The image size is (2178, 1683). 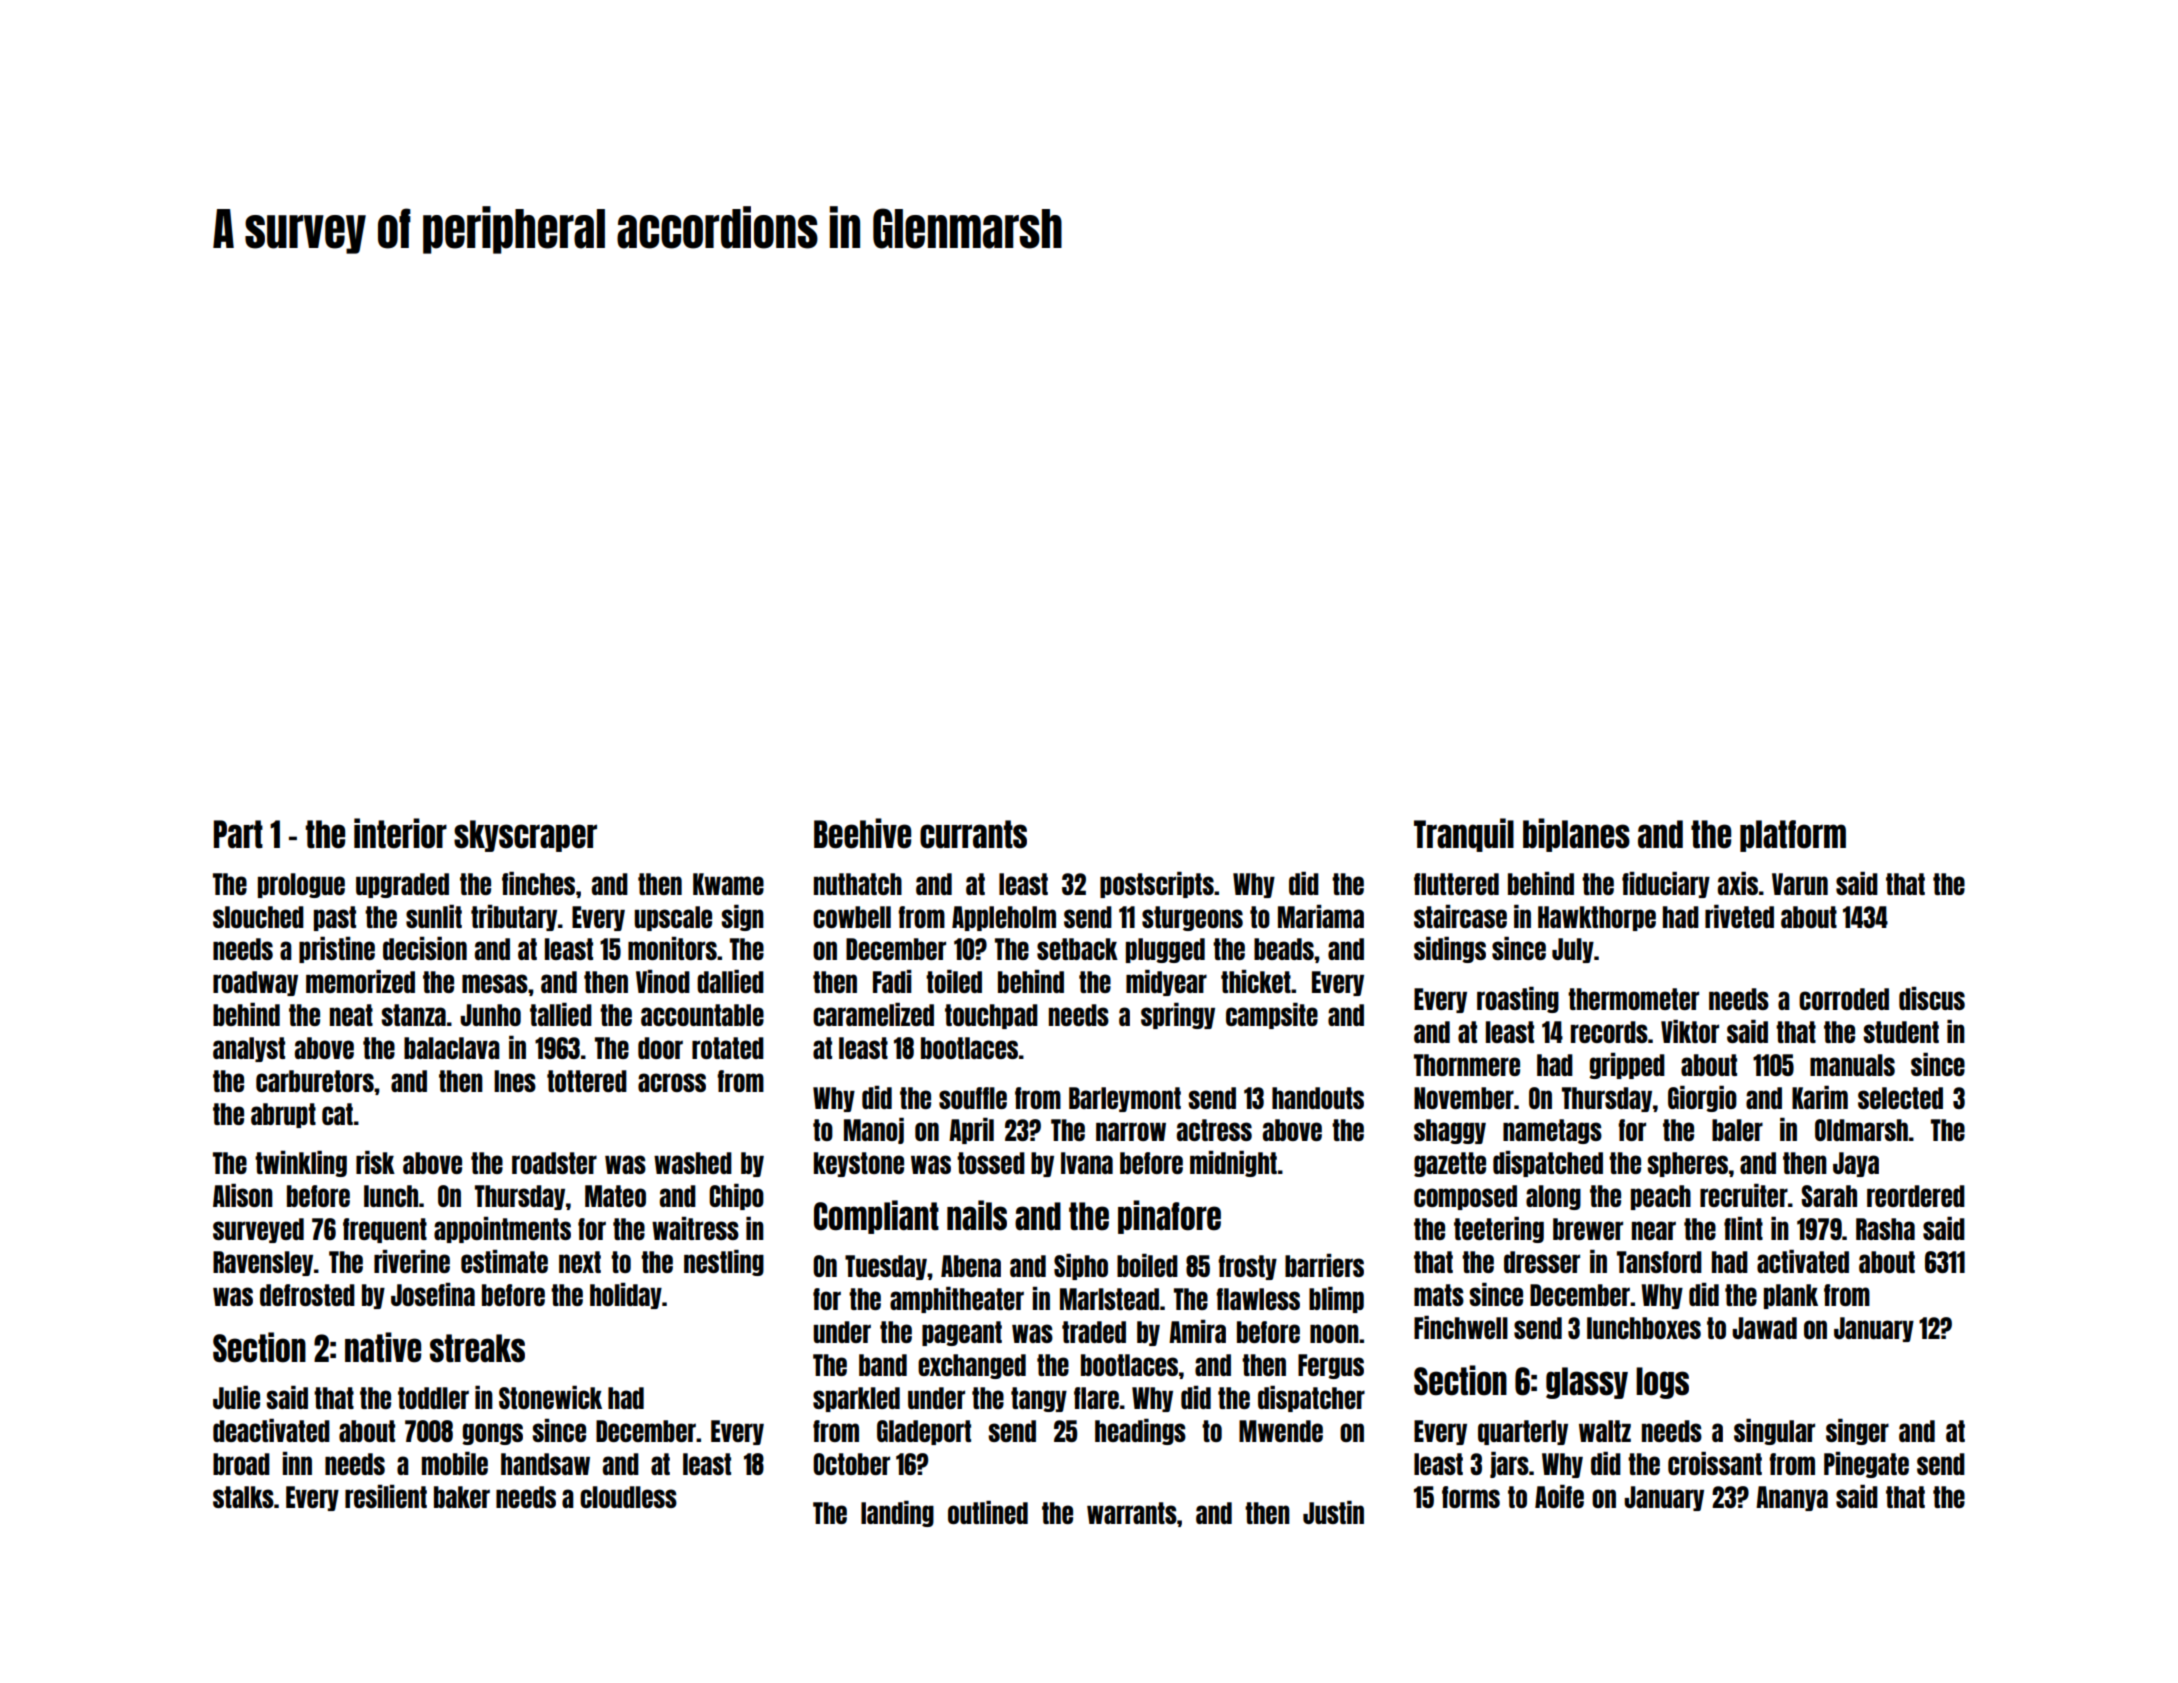 What do you see at coordinates (433, 1294) in the page?
I see `Josefina` at bounding box center [433, 1294].
